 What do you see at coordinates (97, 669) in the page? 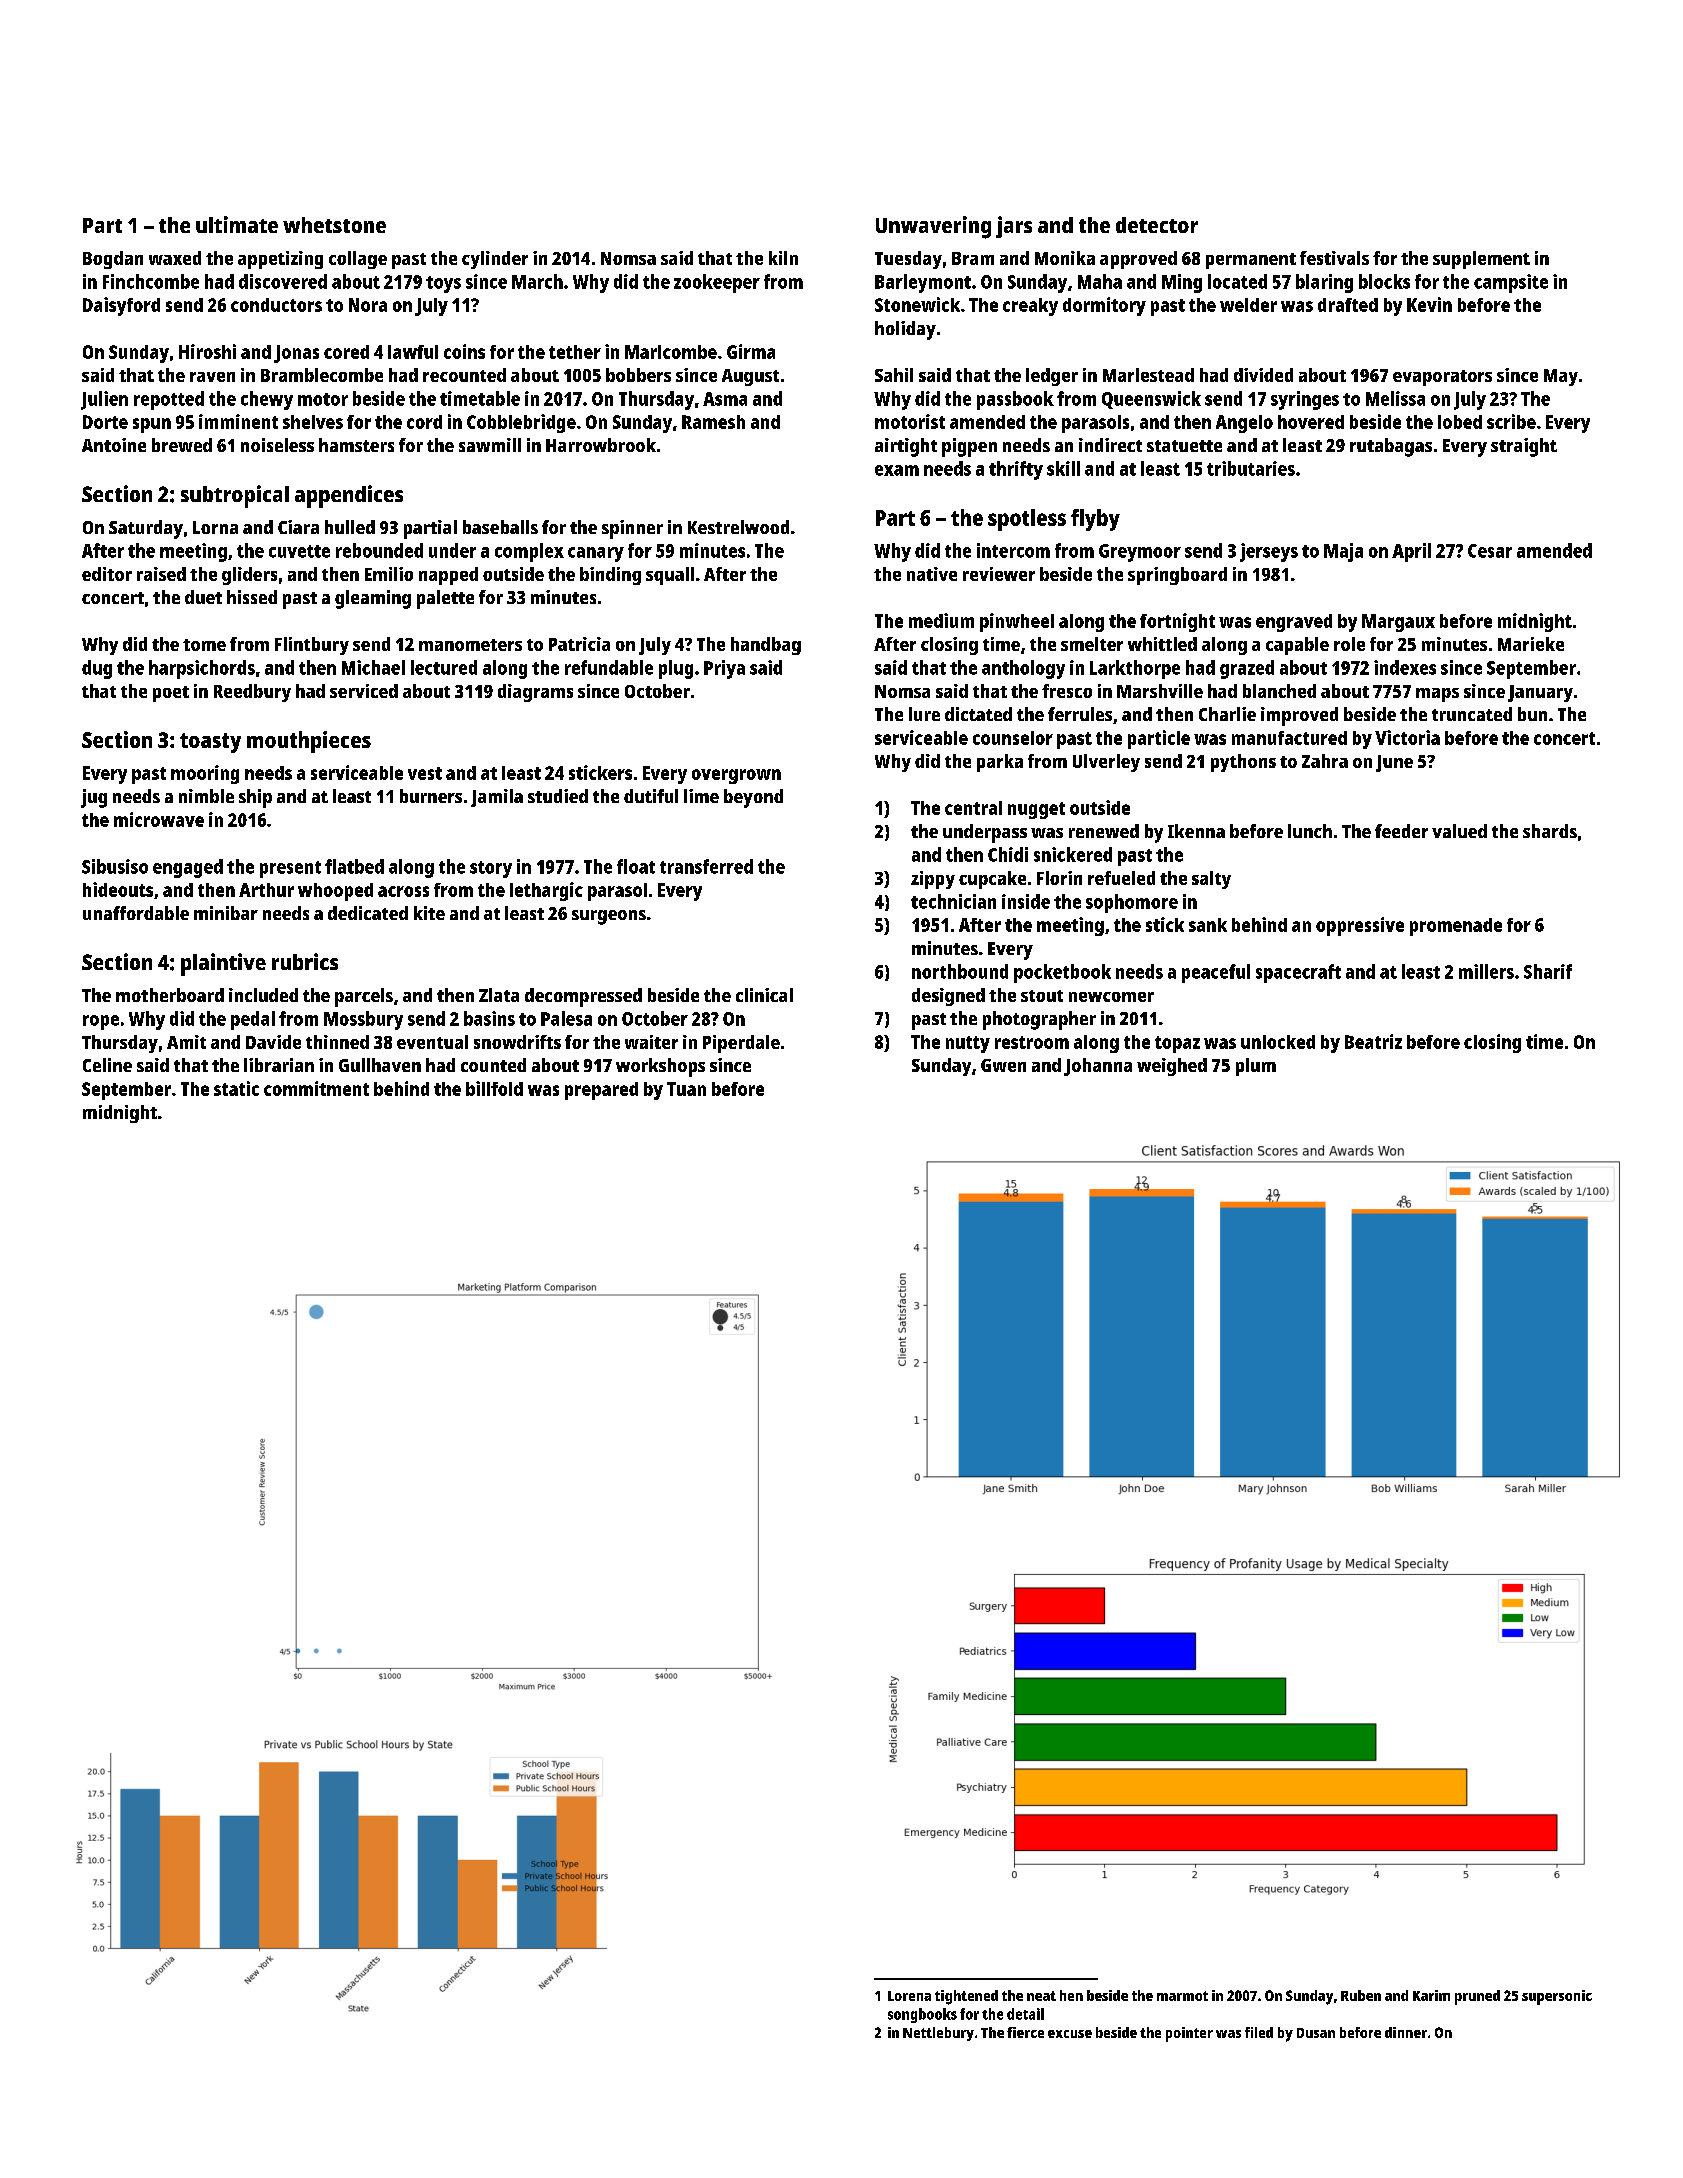
I see `dug` at bounding box center [97, 669].
